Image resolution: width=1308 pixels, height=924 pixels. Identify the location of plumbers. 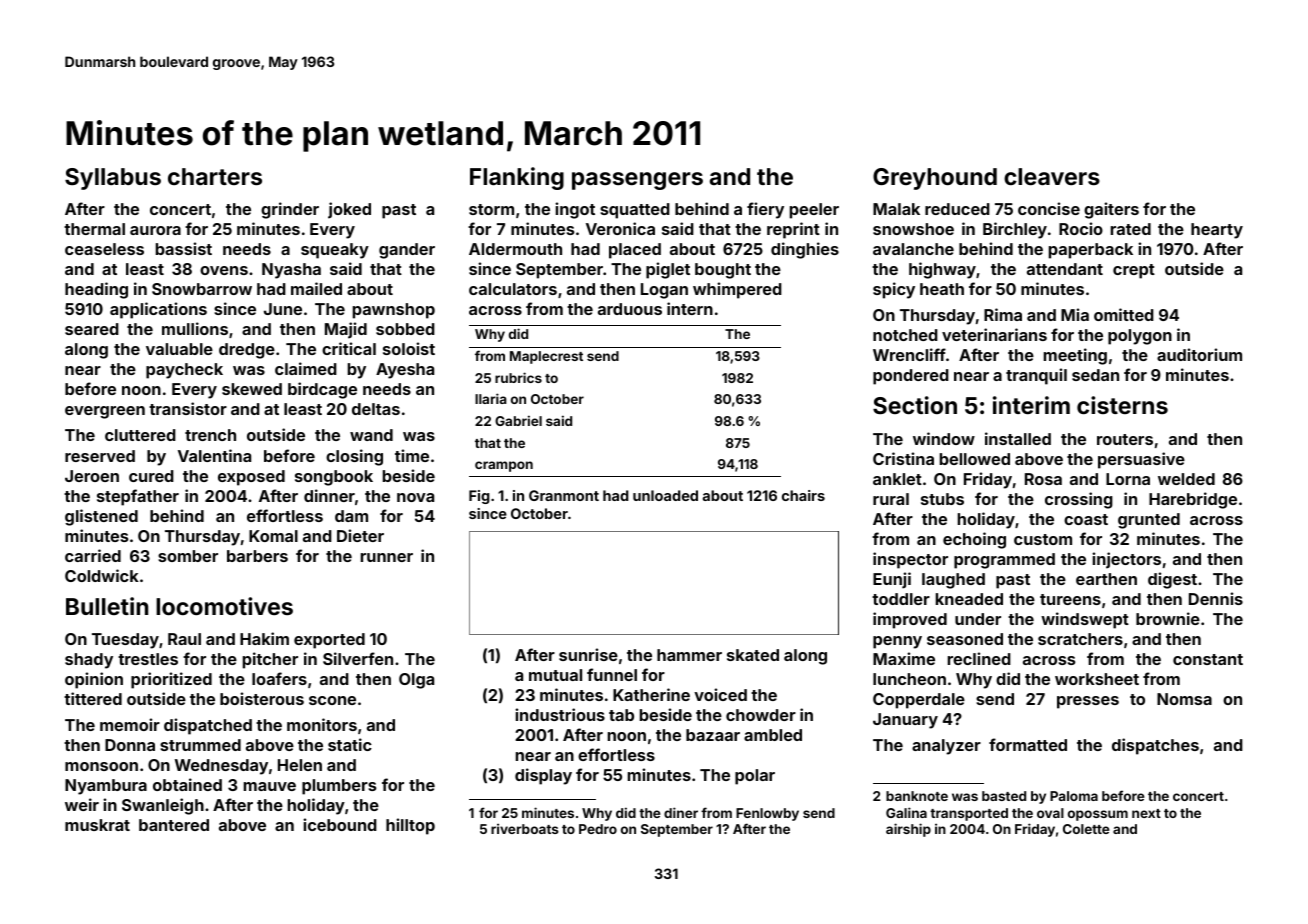
(339, 787).
